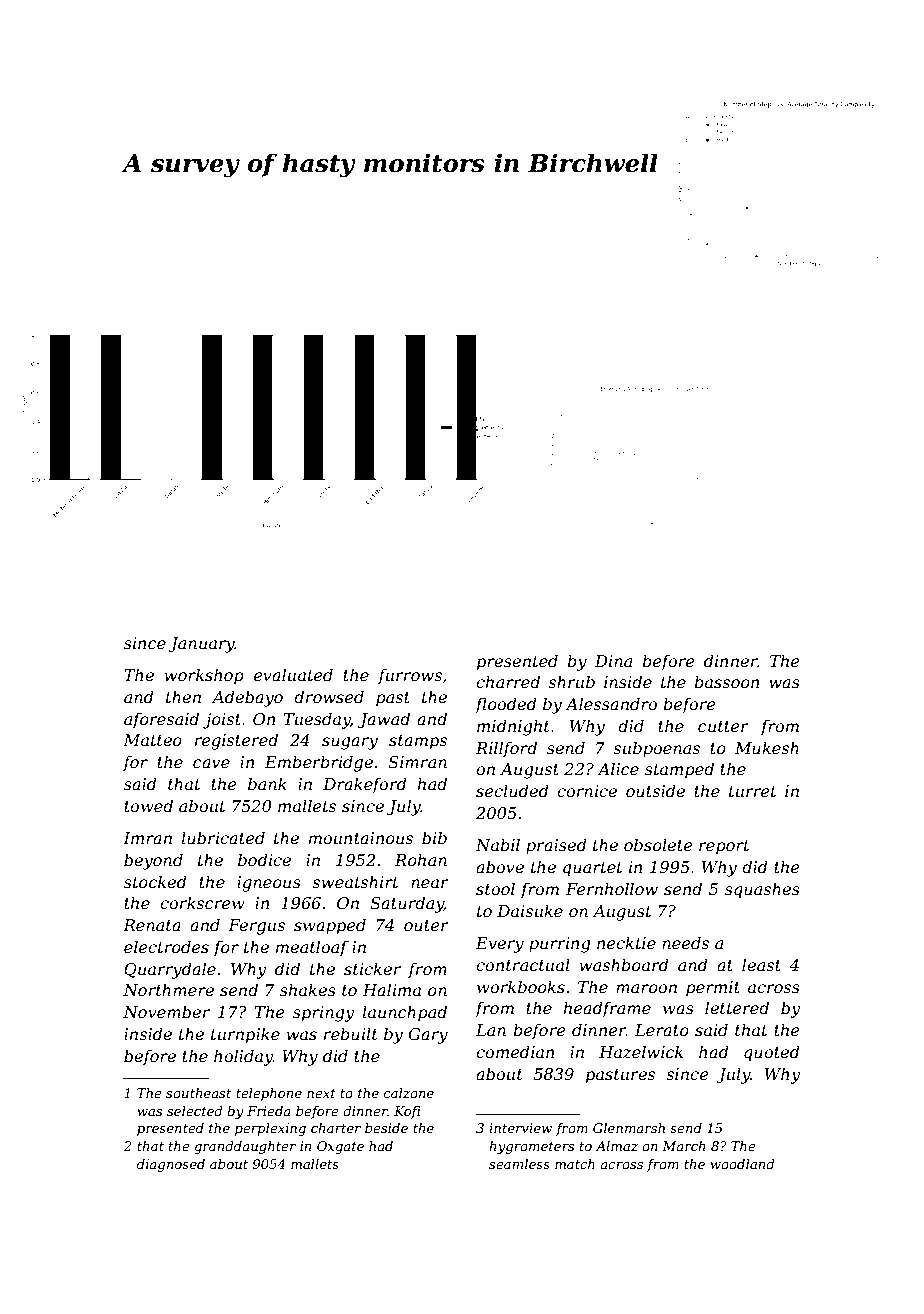 This screenshot has width=924, height=1314. Describe the element at coordinates (410, 676) in the screenshot. I see `furrows` at that location.
